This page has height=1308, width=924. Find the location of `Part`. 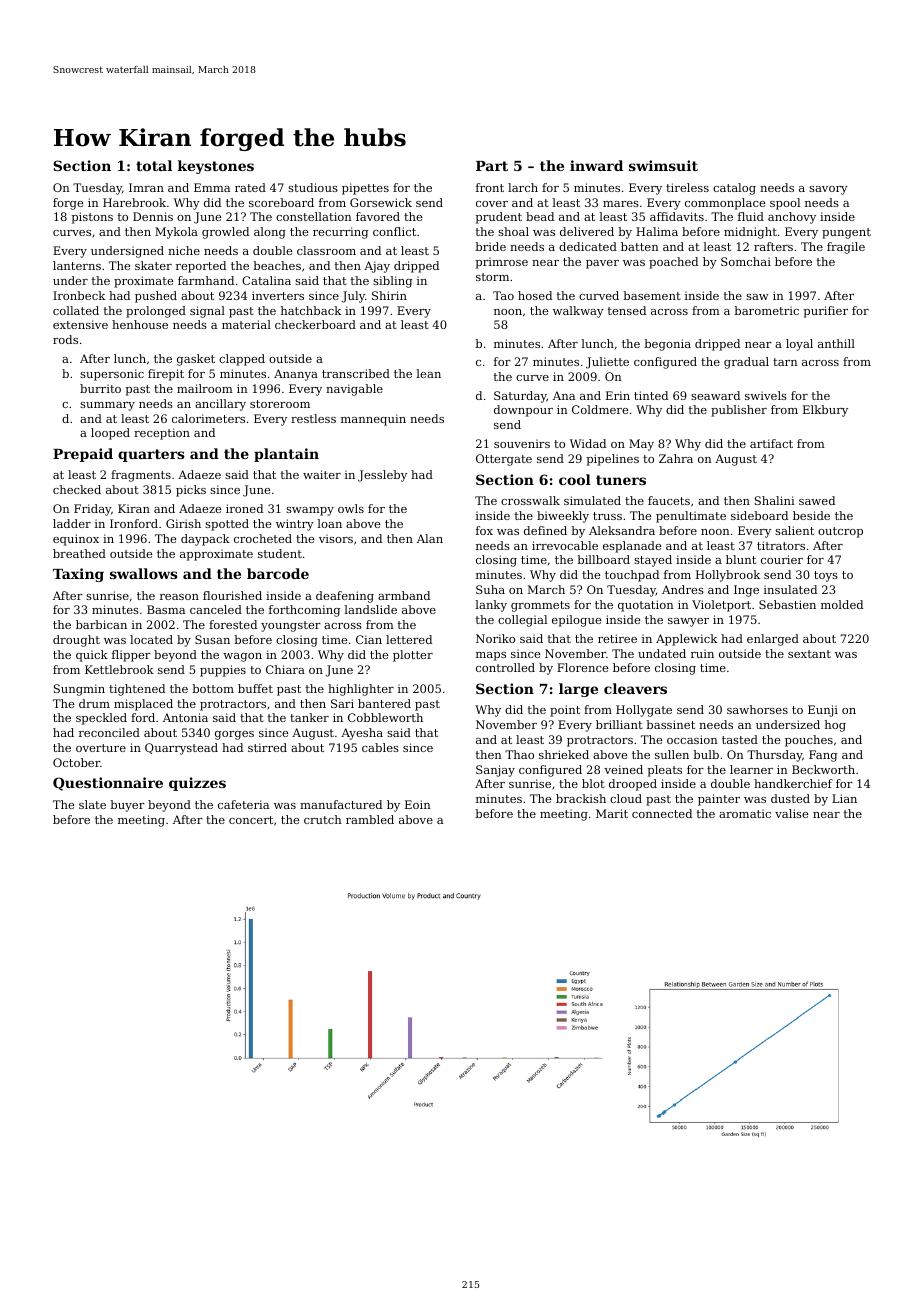

Part is located at coordinates (492, 166).
